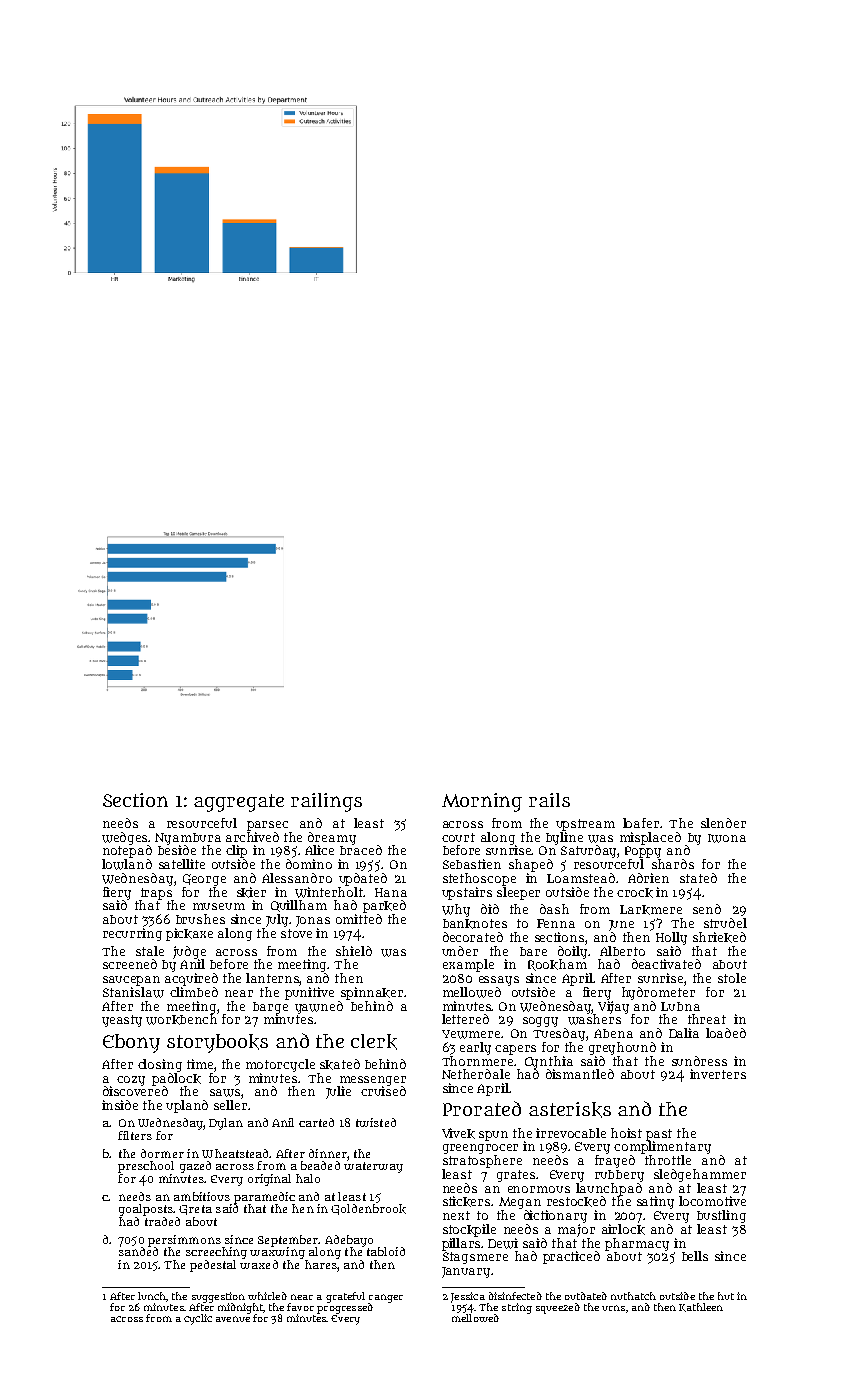 The width and height of the document is (849, 1400). I want to click on discovered, so click(135, 1091).
